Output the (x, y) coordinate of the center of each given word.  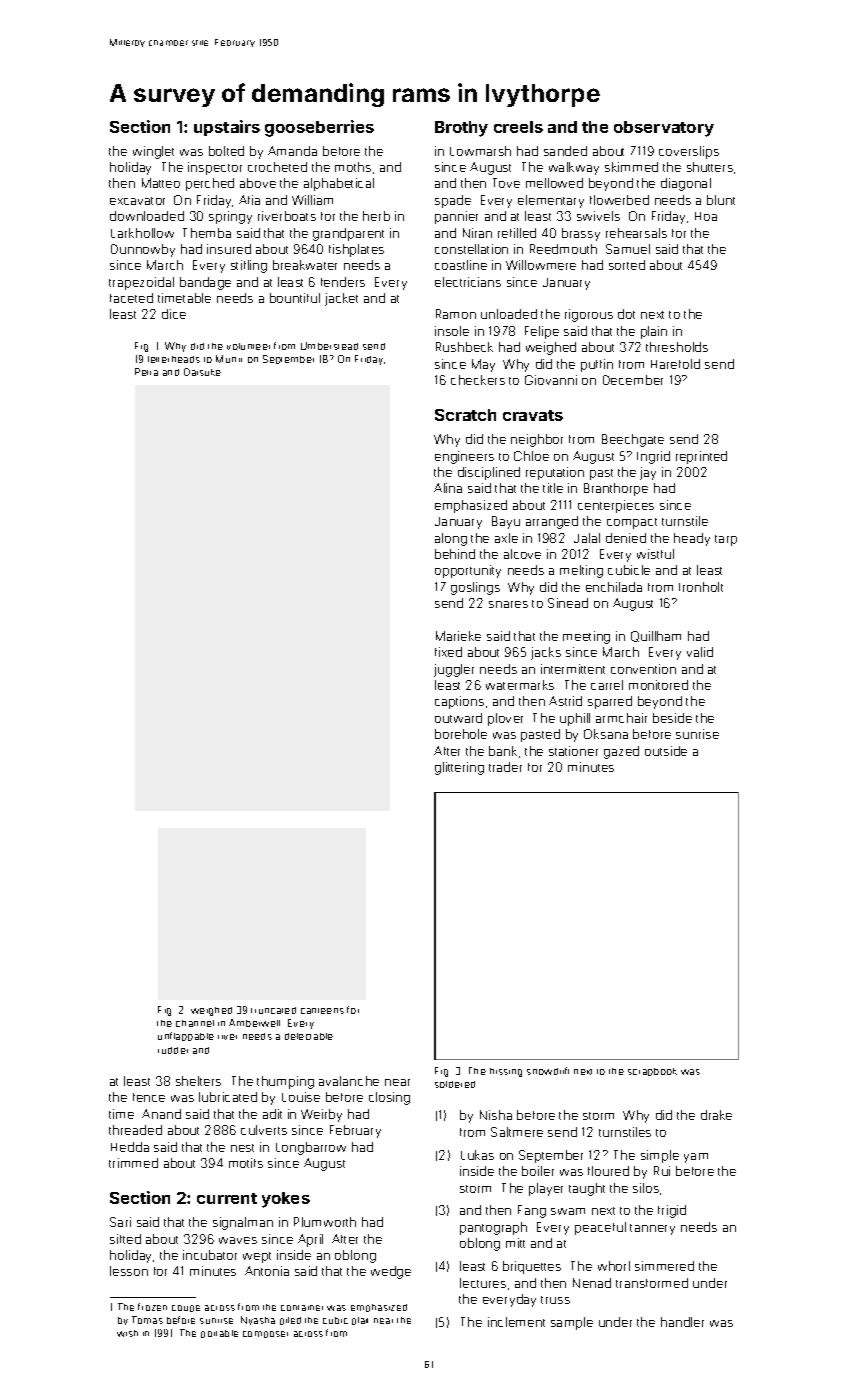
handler (682, 1322)
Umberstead (329, 346)
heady (692, 539)
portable (219, 1334)
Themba (207, 233)
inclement (516, 1322)
